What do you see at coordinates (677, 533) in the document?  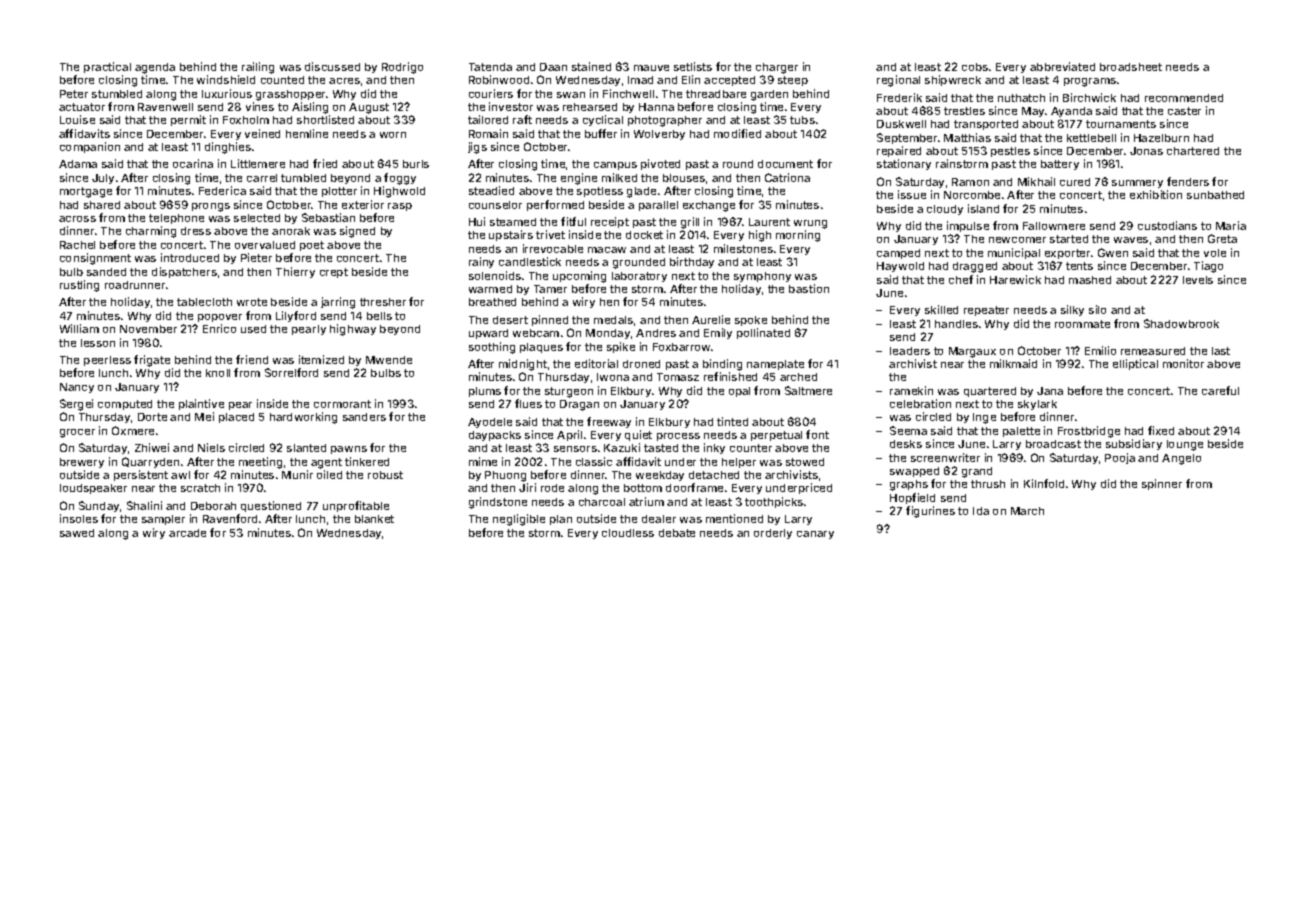 I see `debate` at bounding box center [677, 533].
